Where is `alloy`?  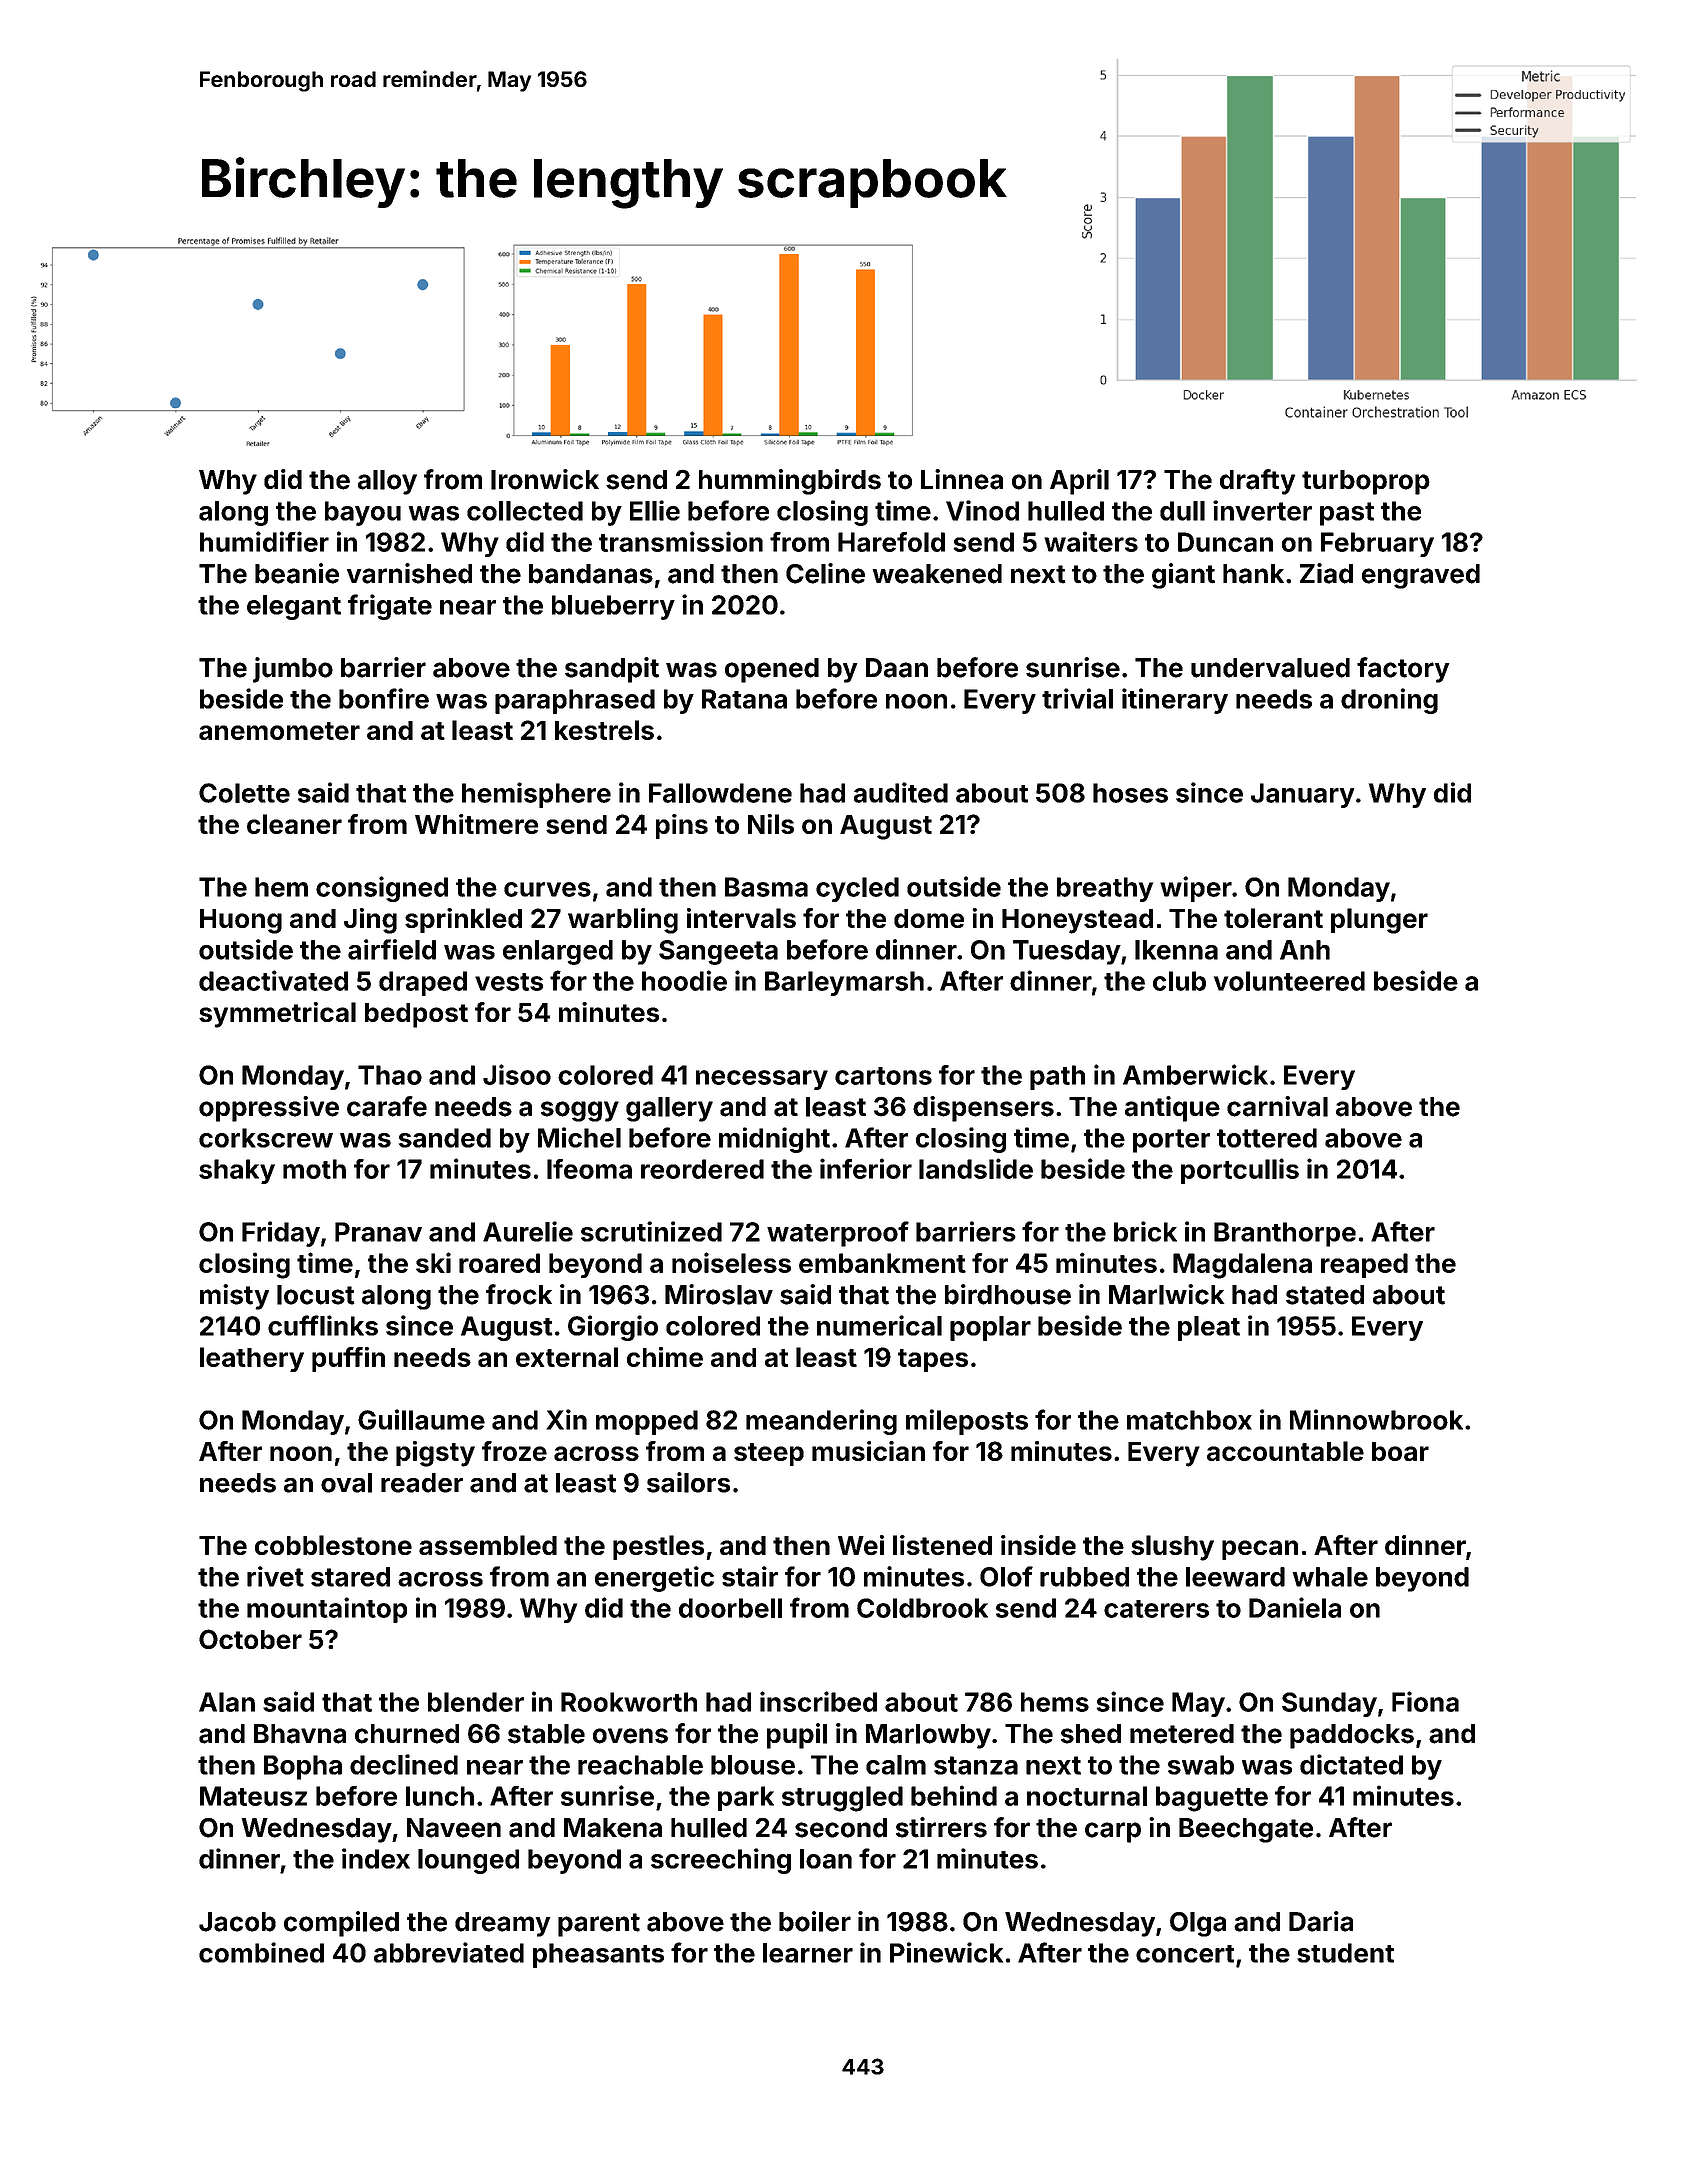 alloy is located at coordinates (387, 482).
